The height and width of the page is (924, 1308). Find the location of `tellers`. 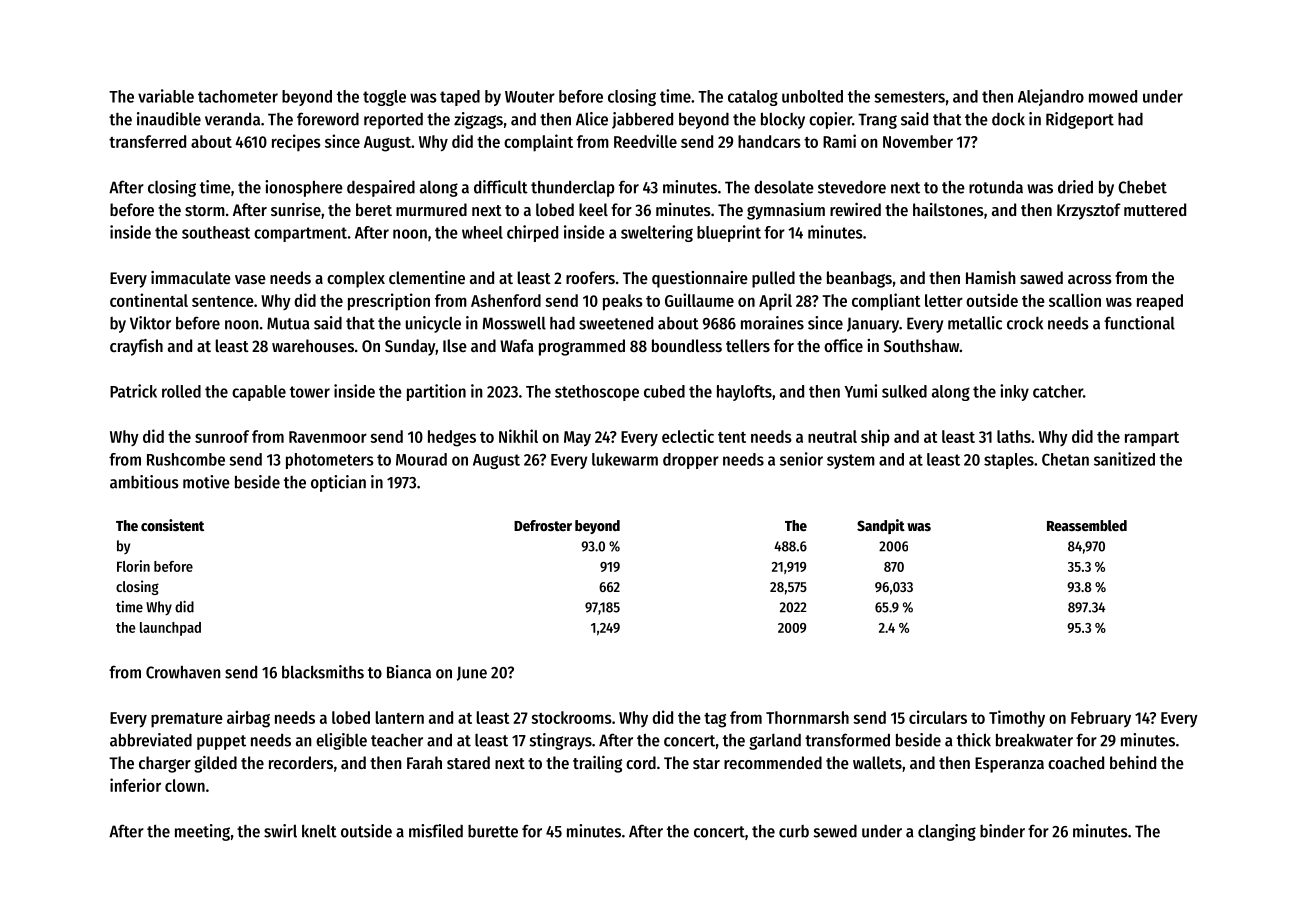

tellers is located at coordinates (748, 345).
